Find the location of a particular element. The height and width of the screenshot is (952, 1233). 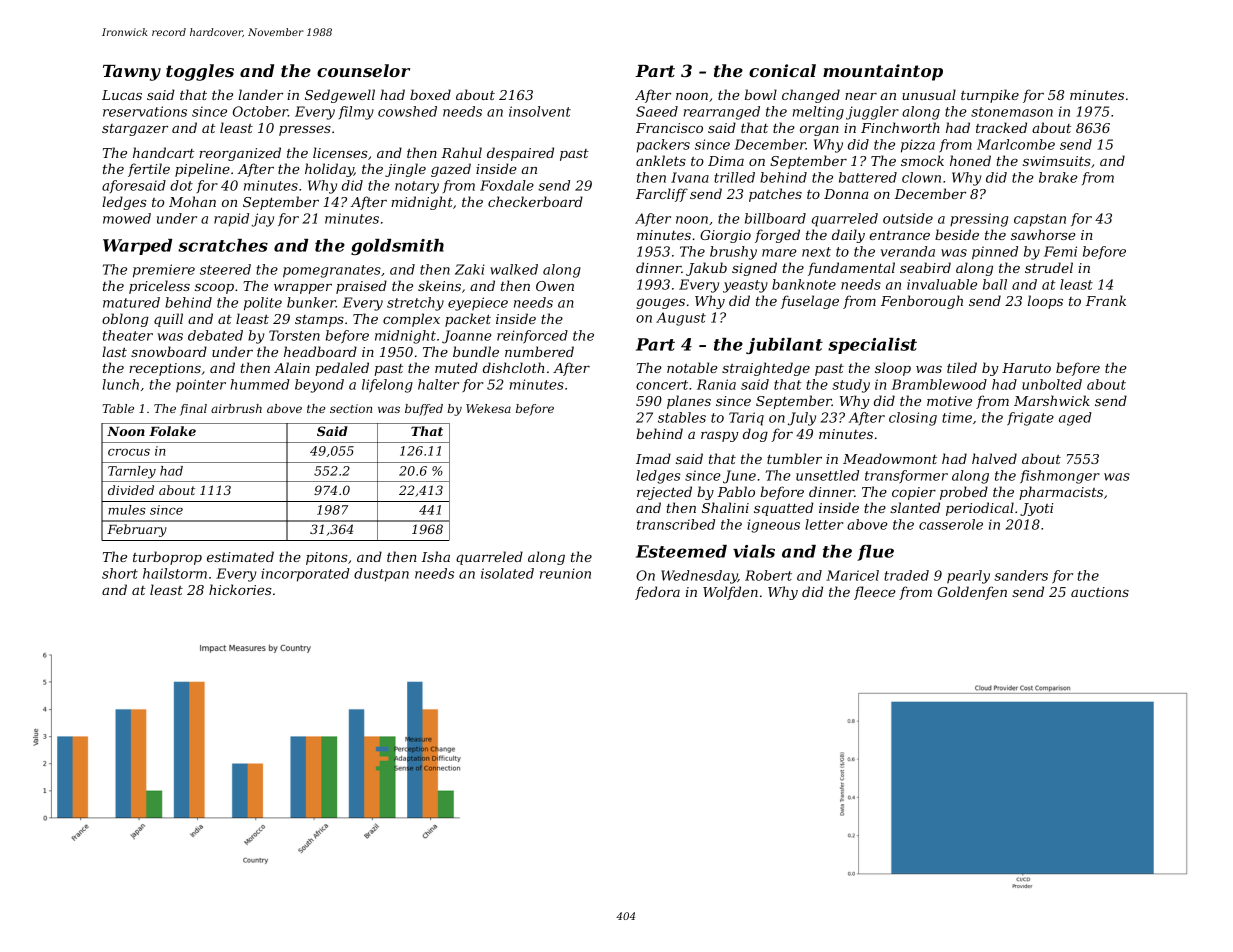

pizza is located at coordinates (918, 146).
